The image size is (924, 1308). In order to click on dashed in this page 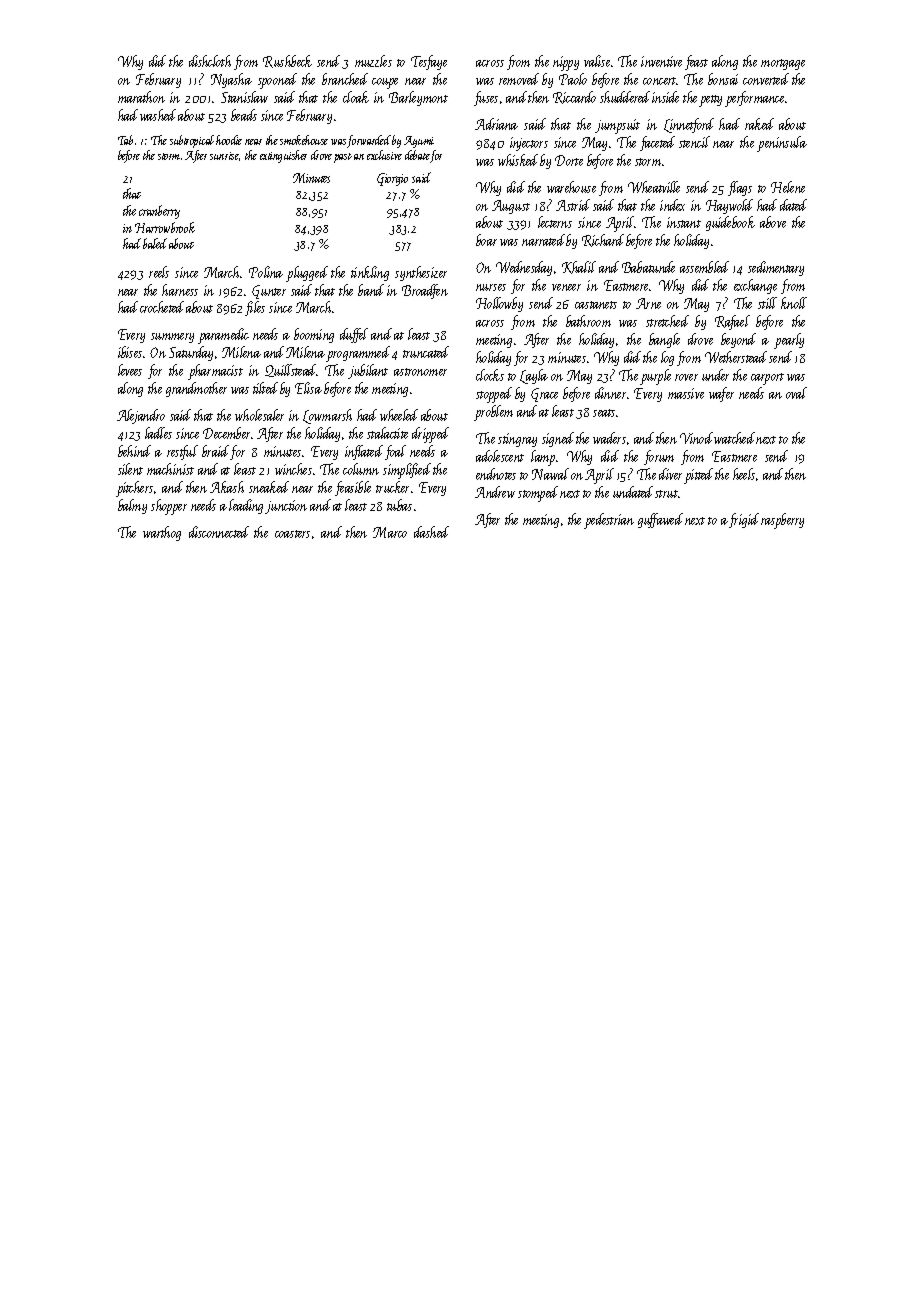, I will do `click(431, 532)`.
